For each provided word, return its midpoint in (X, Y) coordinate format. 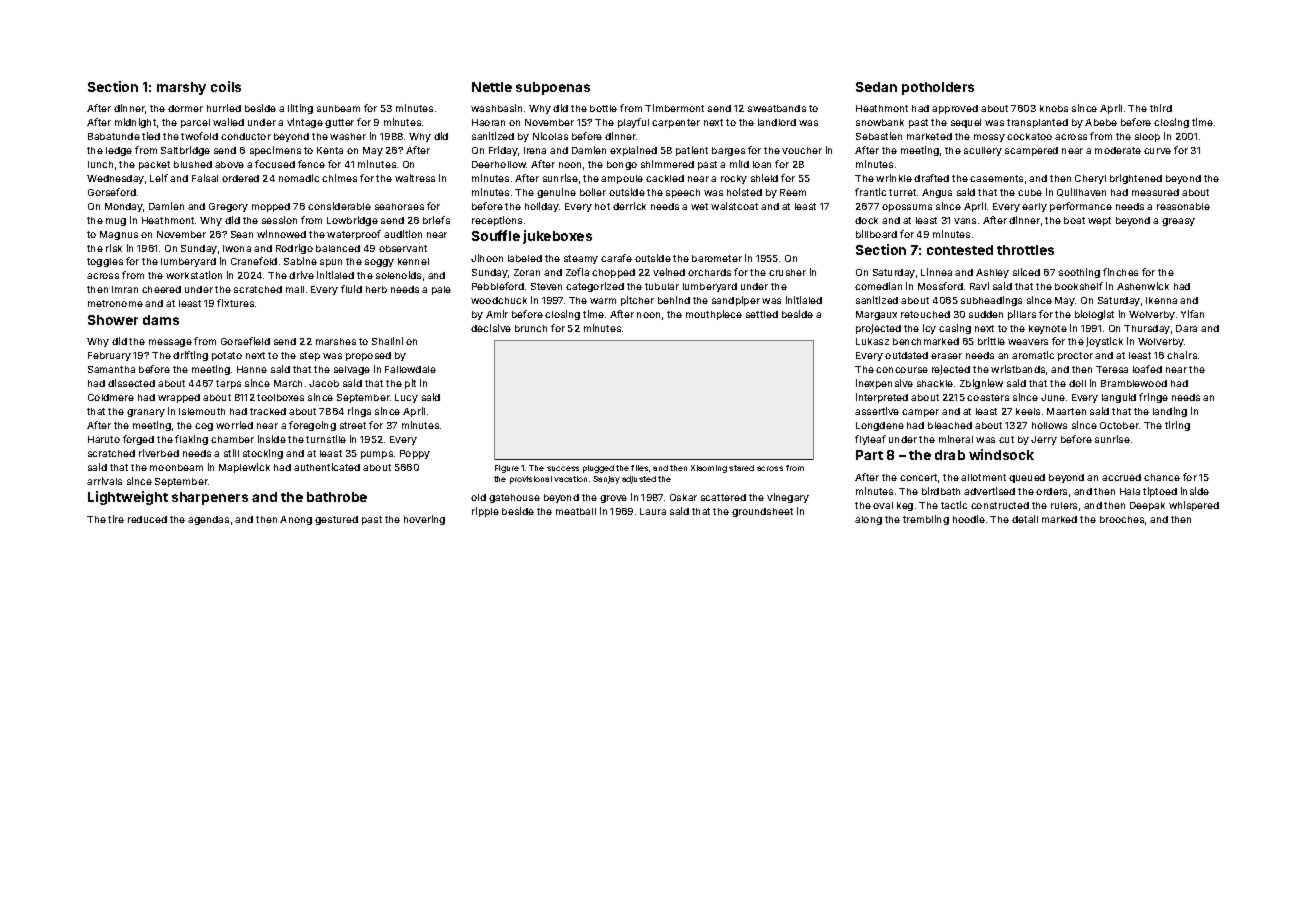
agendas (208, 520)
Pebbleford (498, 286)
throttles (1025, 250)
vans (965, 221)
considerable (339, 206)
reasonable (1183, 206)
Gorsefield (245, 341)
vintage (305, 123)
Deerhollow (499, 164)
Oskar (683, 497)
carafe (616, 258)
